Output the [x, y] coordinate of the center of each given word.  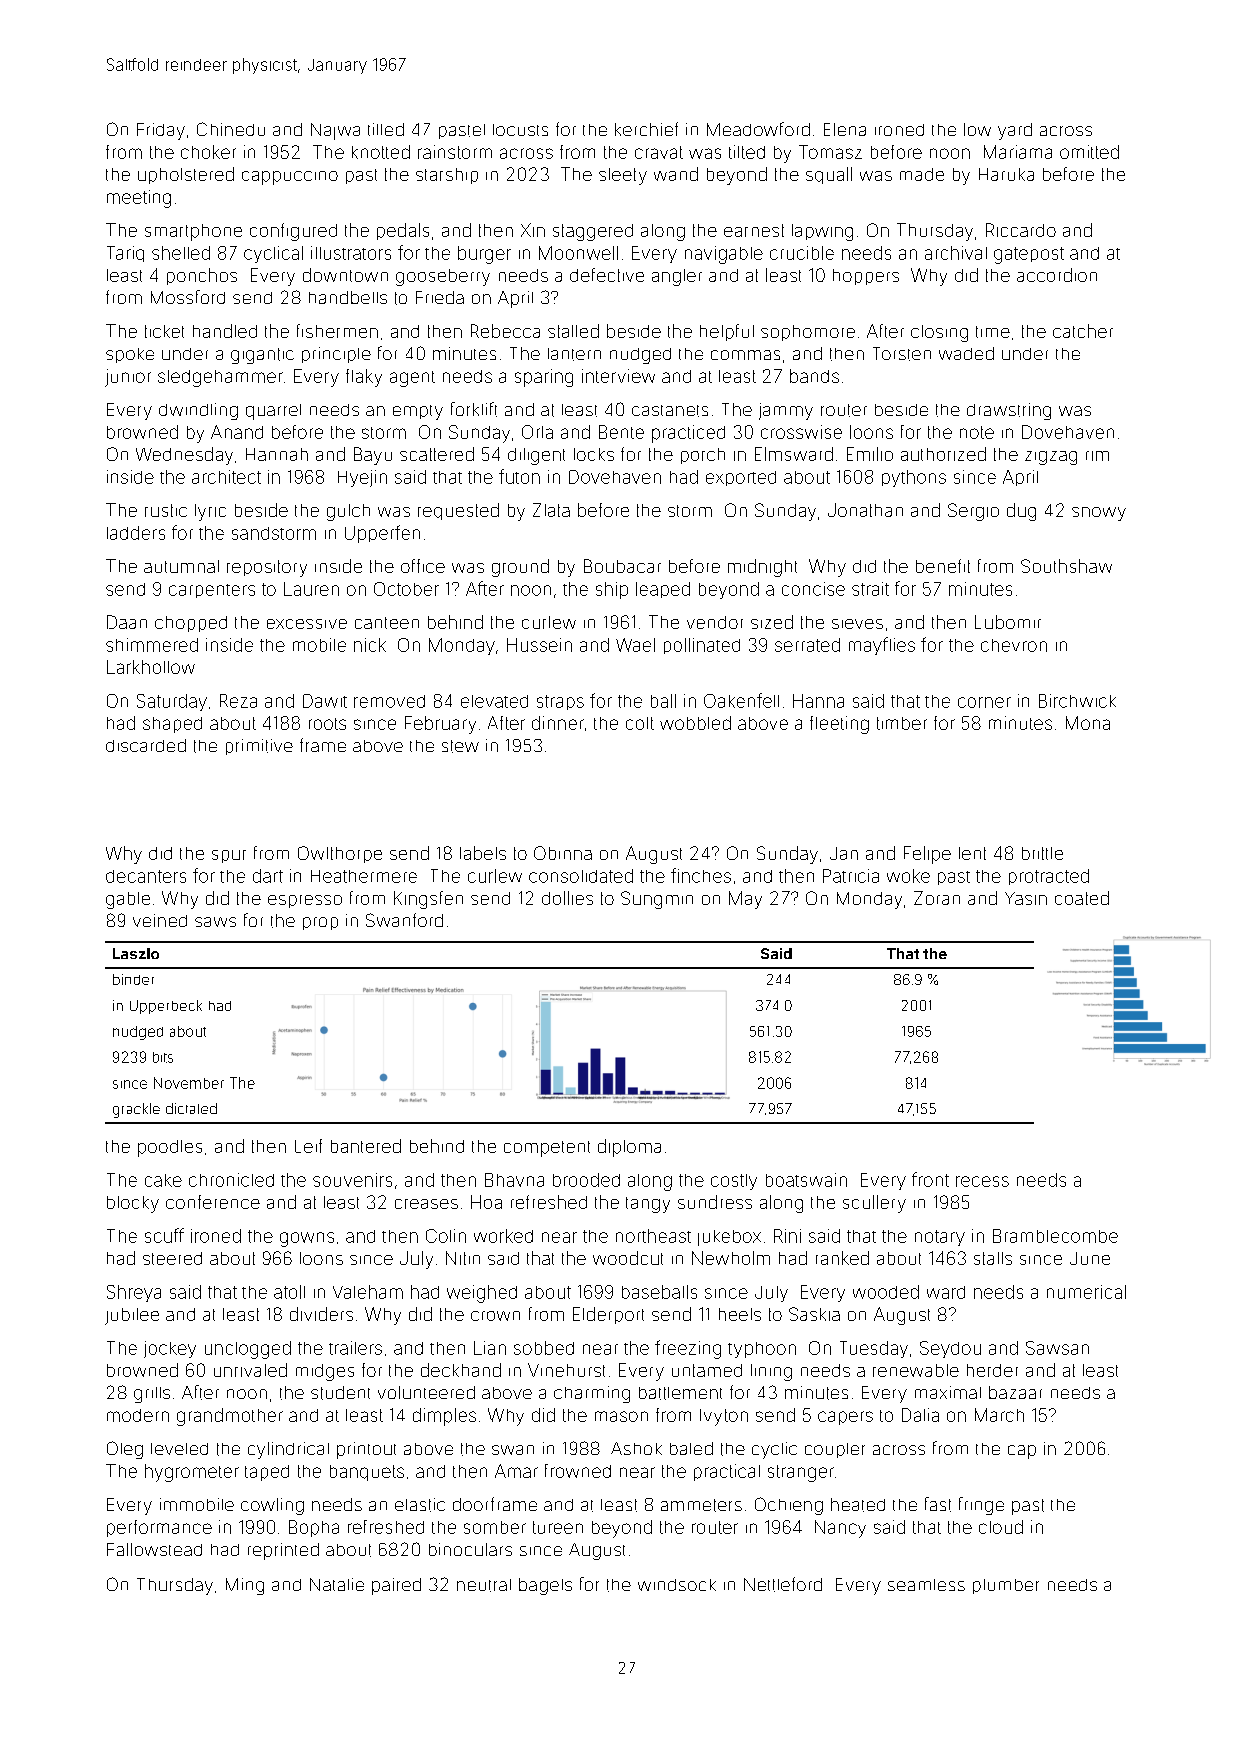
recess [982, 1181]
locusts [520, 130]
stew [460, 746]
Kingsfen [428, 900]
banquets [367, 1473]
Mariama [1018, 152]
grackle [136, 1110]
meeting [139, 199]
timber [902, 723]
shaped [172, 725]
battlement [680, 1393]
